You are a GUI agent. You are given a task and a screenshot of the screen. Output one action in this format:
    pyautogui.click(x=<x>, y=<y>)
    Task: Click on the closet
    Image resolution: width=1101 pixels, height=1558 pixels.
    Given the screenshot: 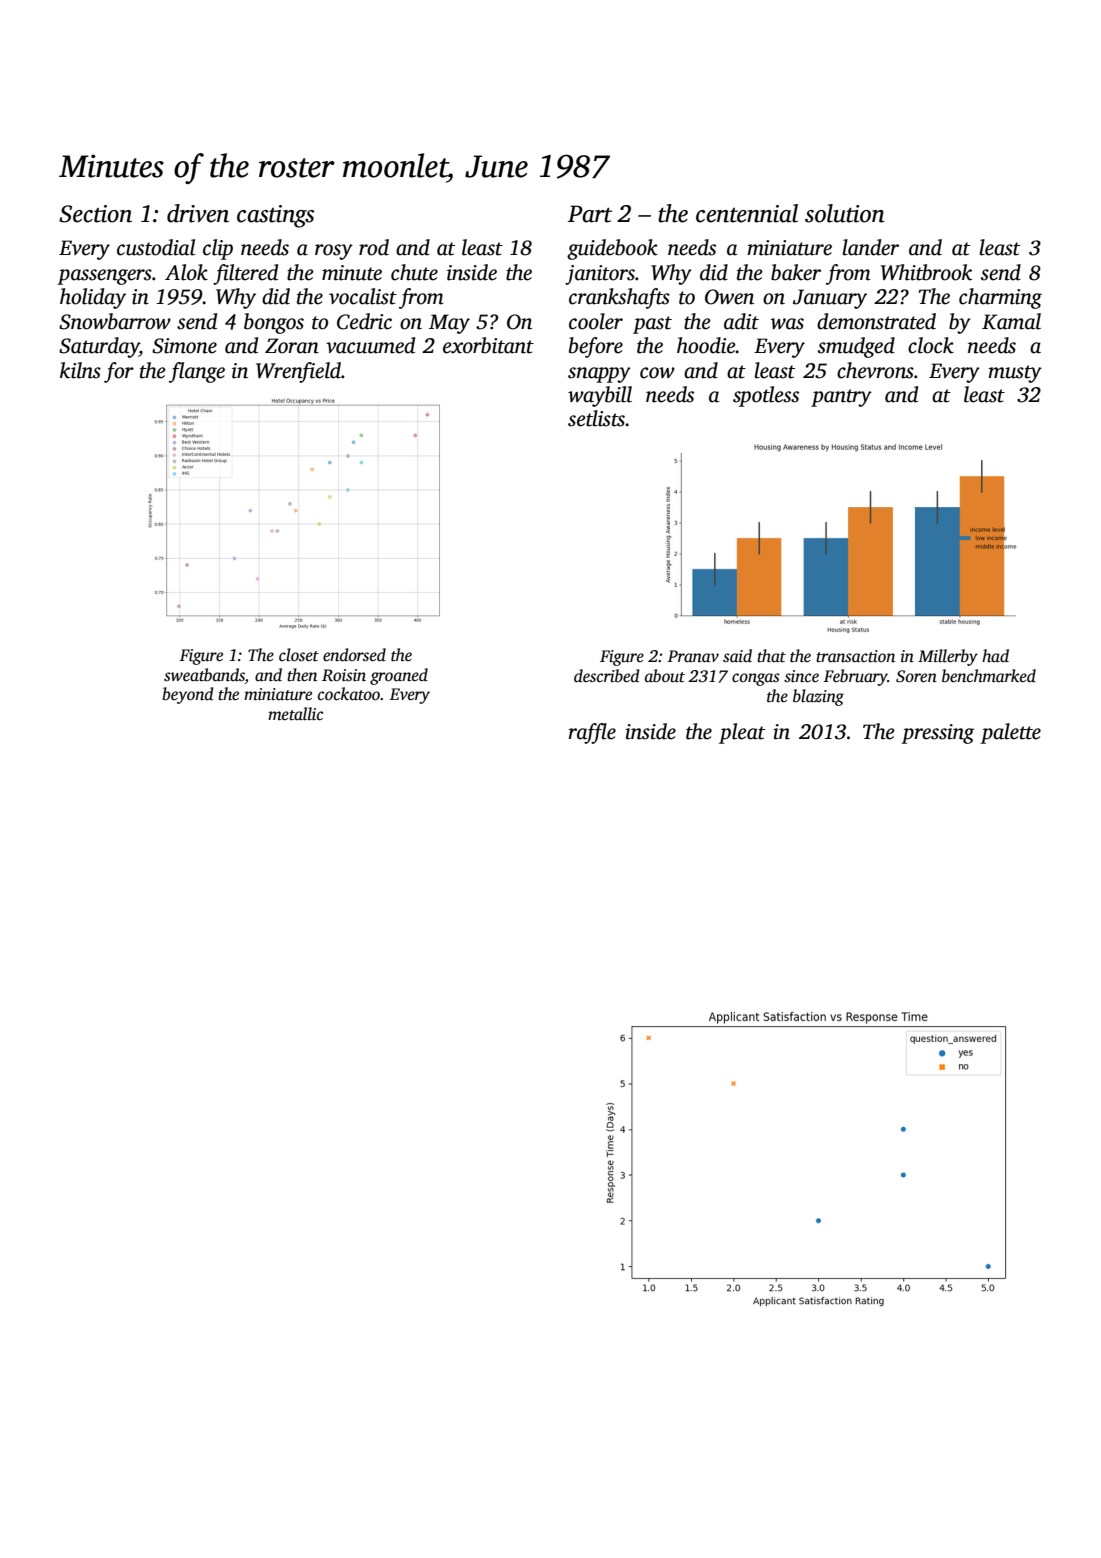 What is the action you would take?
    pyautogui.click(x=299, y=655)
